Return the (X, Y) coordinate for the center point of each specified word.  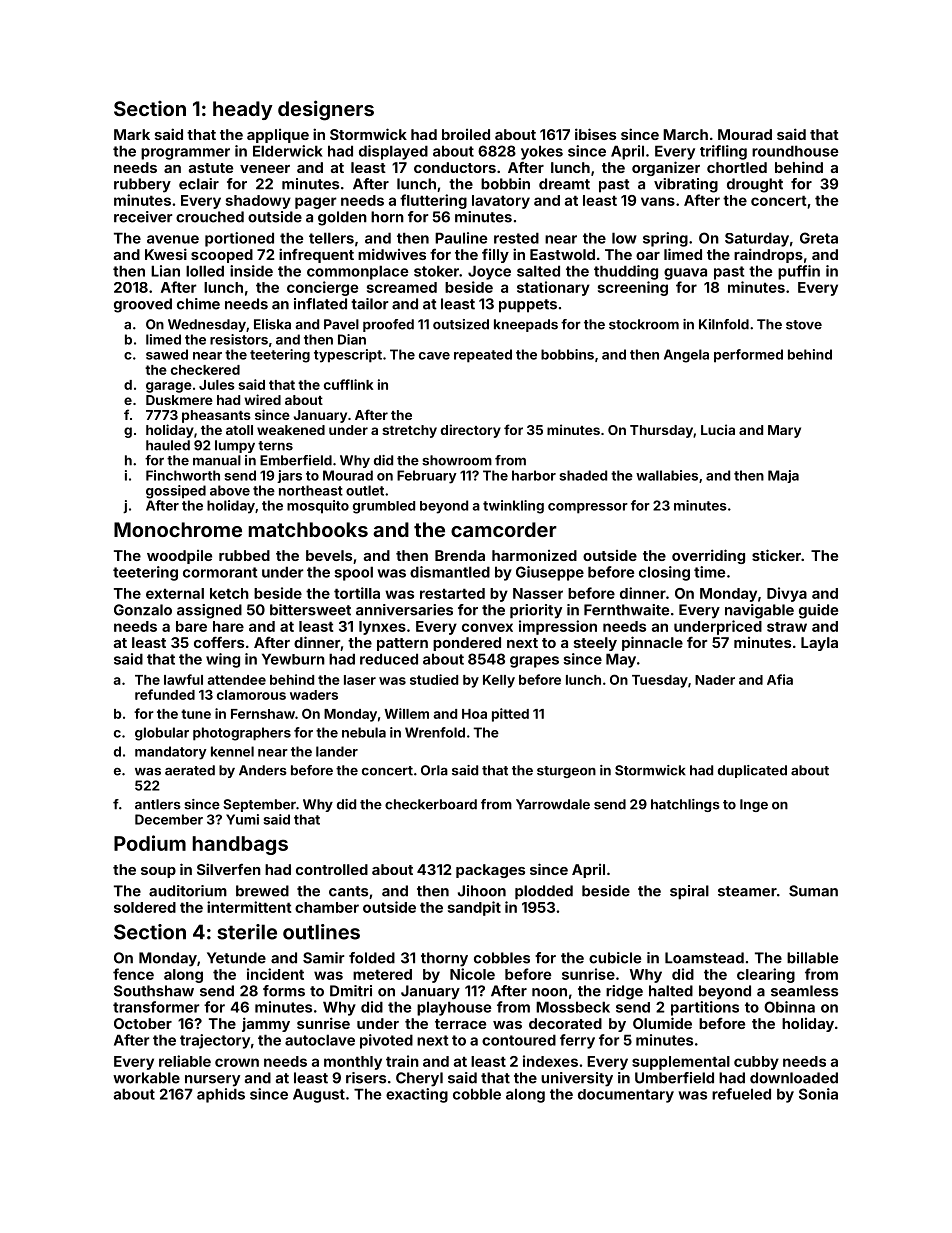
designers (326, 110)
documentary (626, 1096)
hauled (168, 445)
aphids (221, 1095)
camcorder (504, 529)
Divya (787, 594)
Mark (132, 134)
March (685, 134)
